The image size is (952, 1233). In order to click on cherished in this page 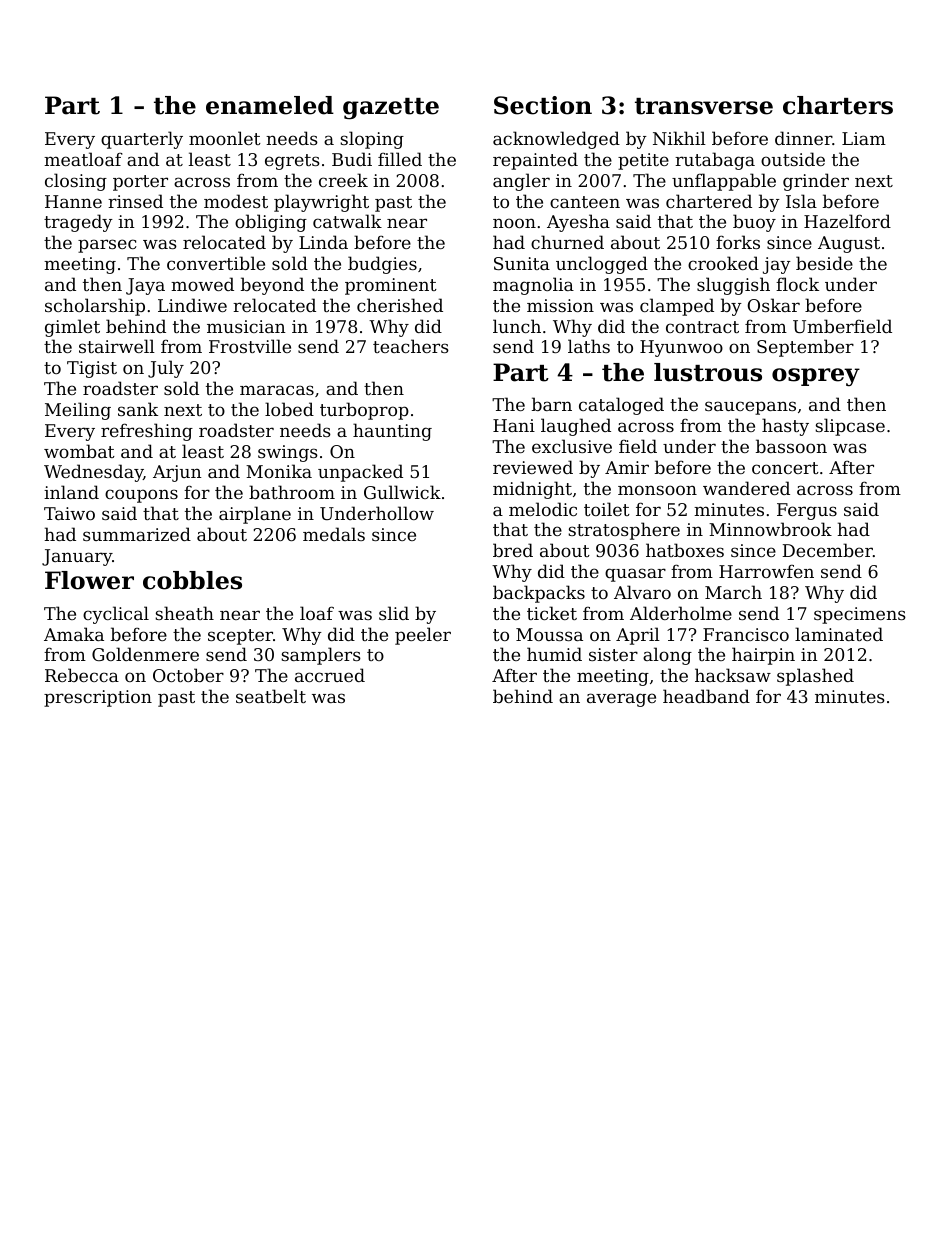, I will do `click(400, 305)`.
